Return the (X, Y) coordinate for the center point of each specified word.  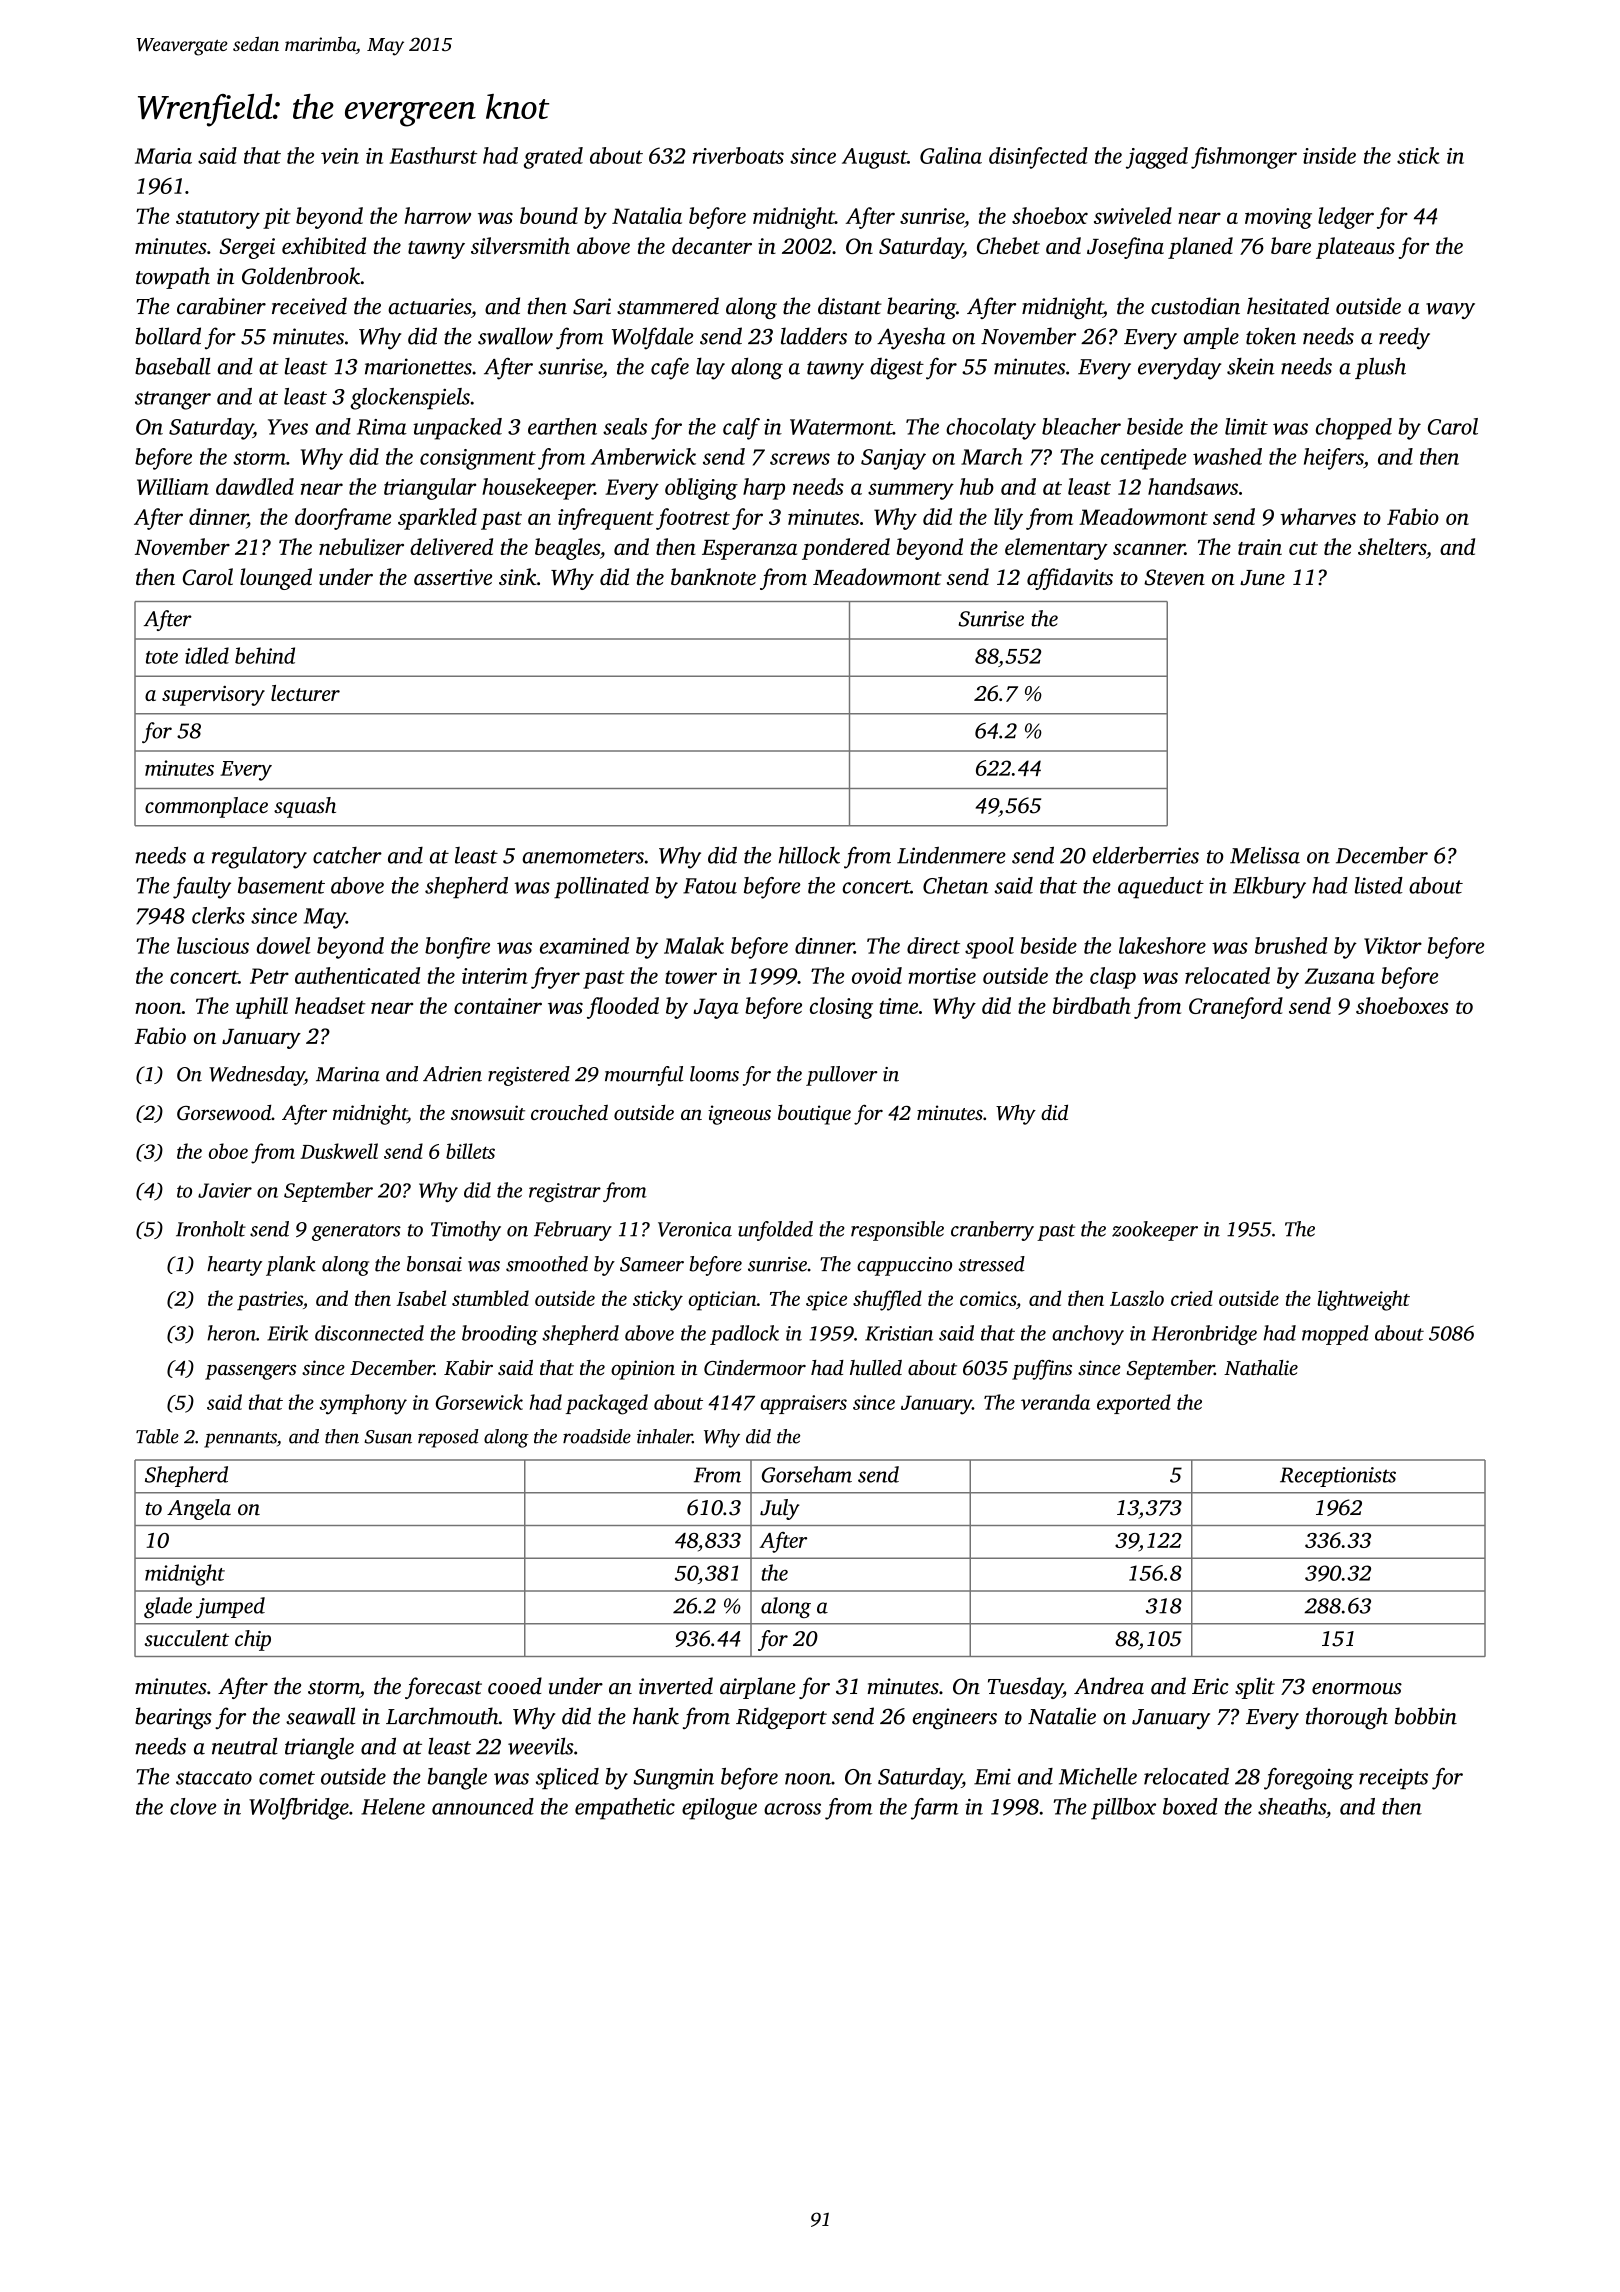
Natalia (647, 215)
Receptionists (1338, 1477)
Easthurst (433, 155)
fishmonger (1244, 158)
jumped (230, 1608)
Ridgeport (781, 1718)
